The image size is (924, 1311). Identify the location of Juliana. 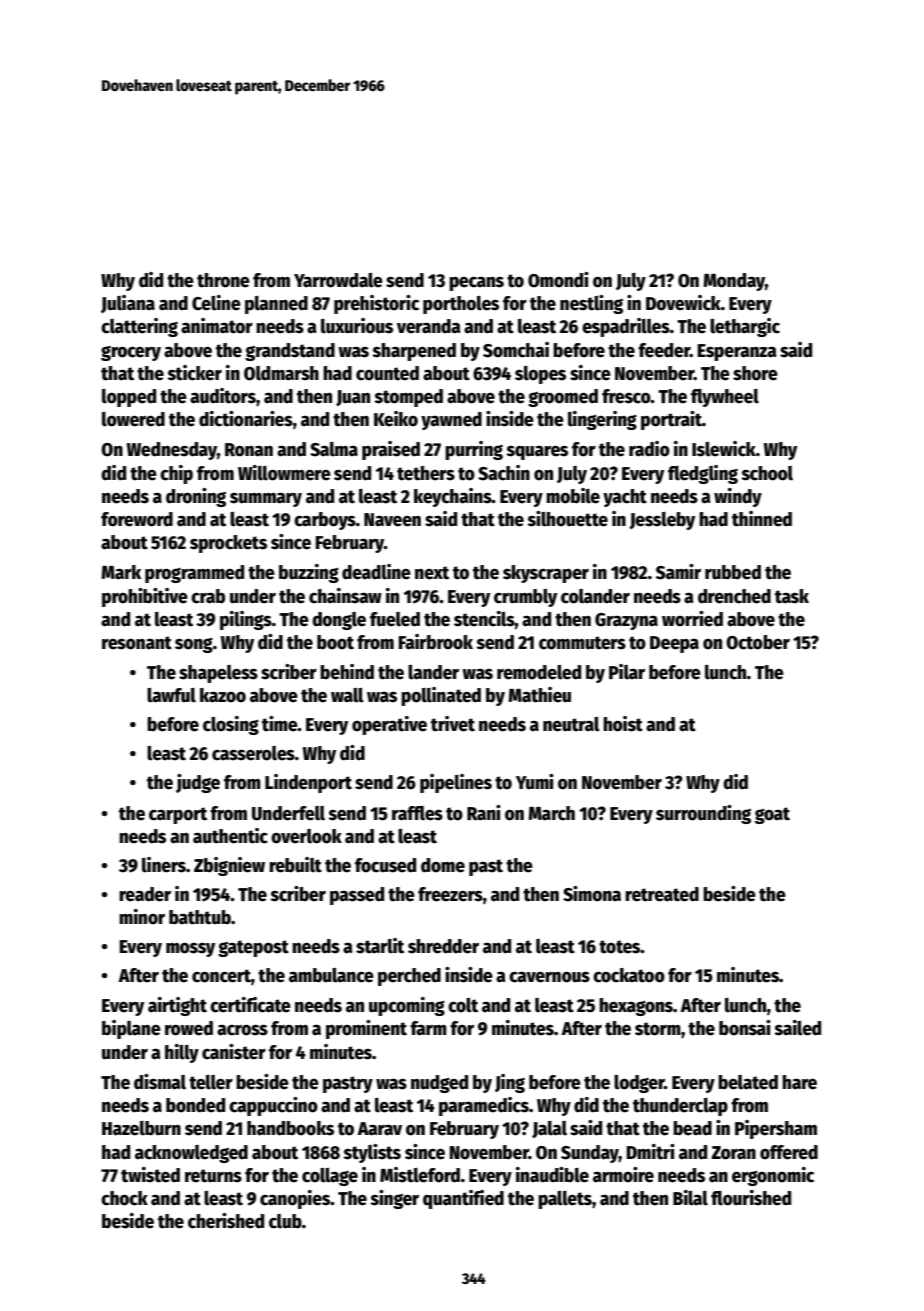
(128, 304).
